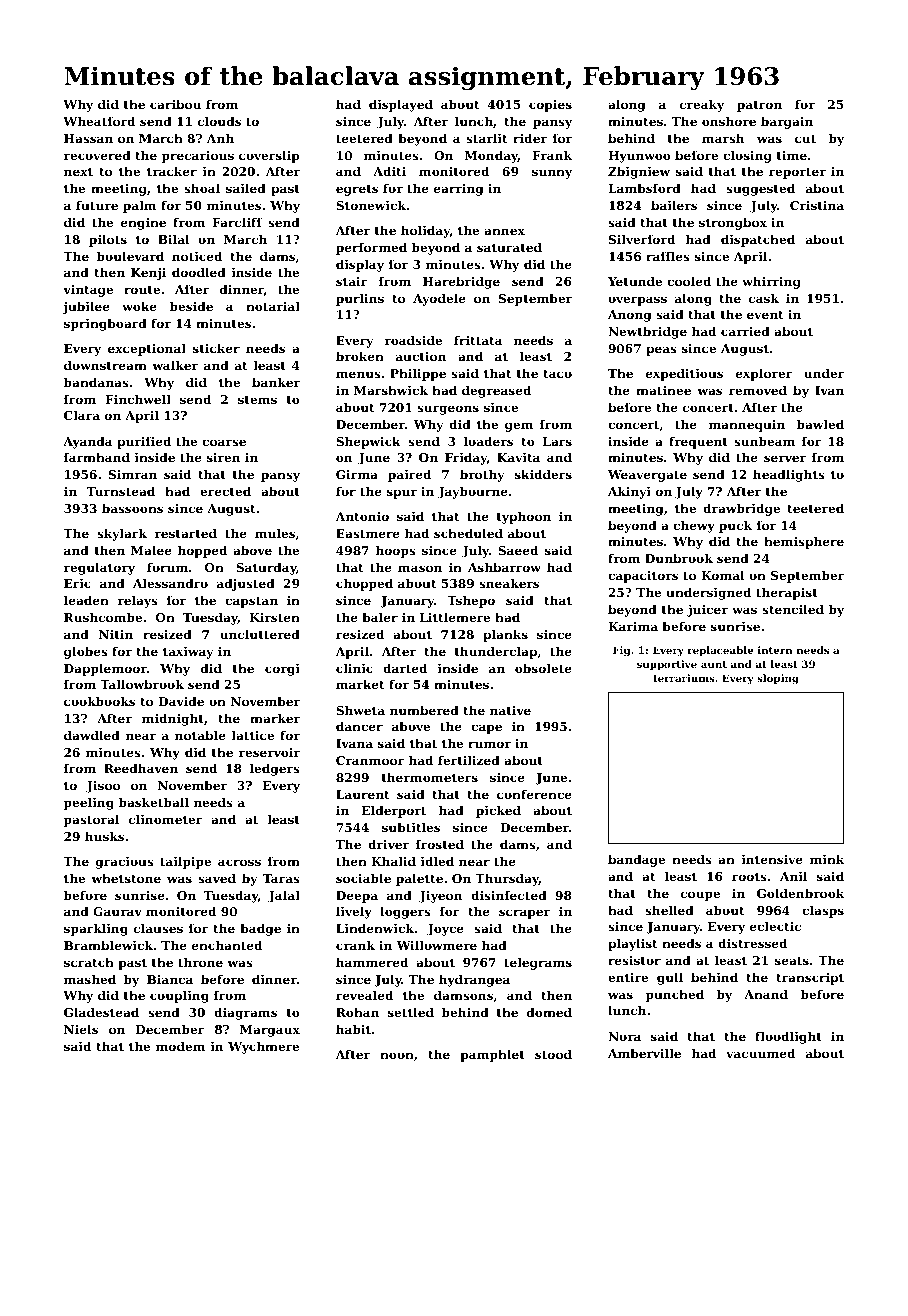 Image resolution: width=908 pixels, height=1316 pixels. I want to click on caribou, so click(175, 104).
